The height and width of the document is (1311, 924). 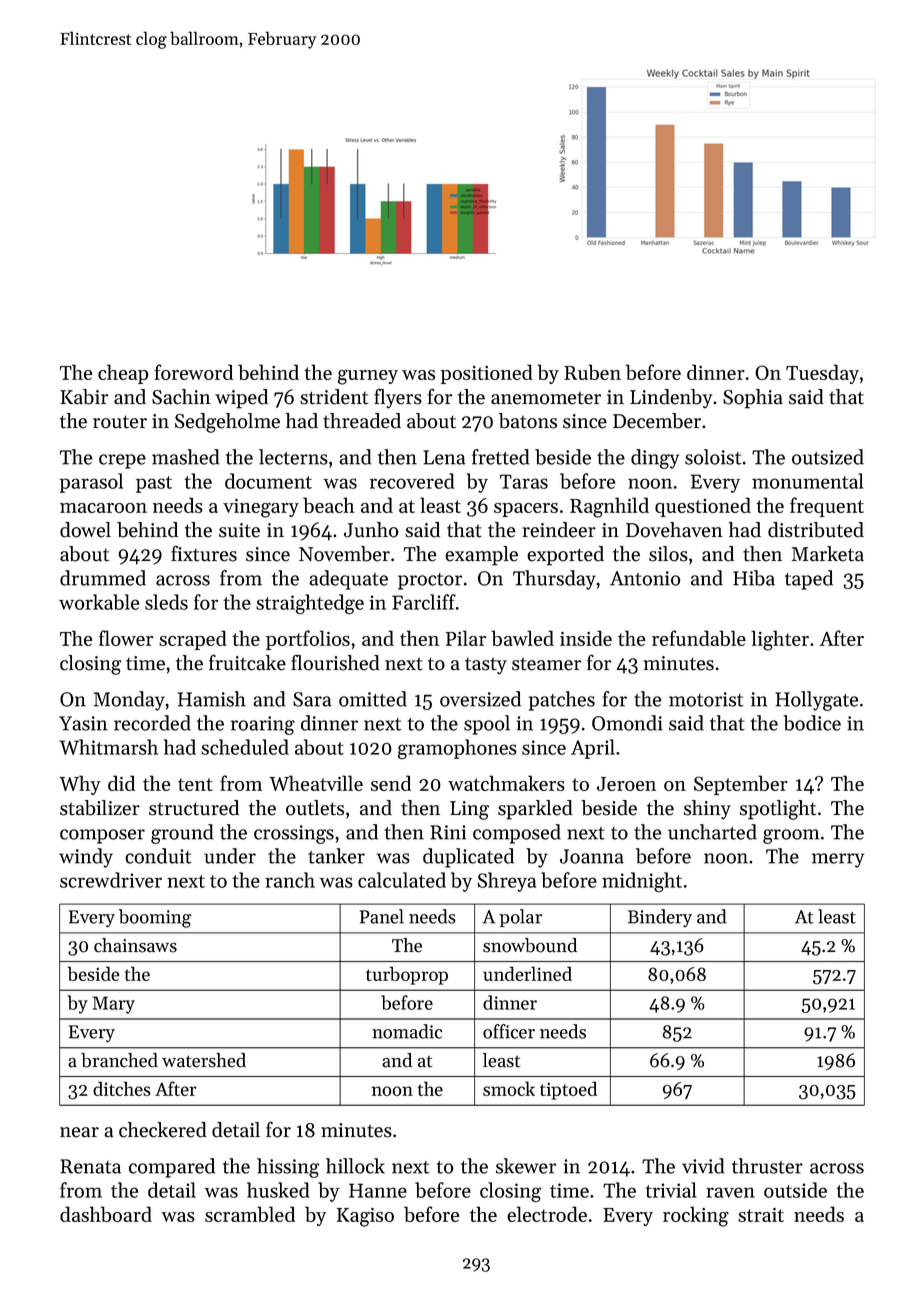 I want to click on Shreya, so click(x=506, y=882).
